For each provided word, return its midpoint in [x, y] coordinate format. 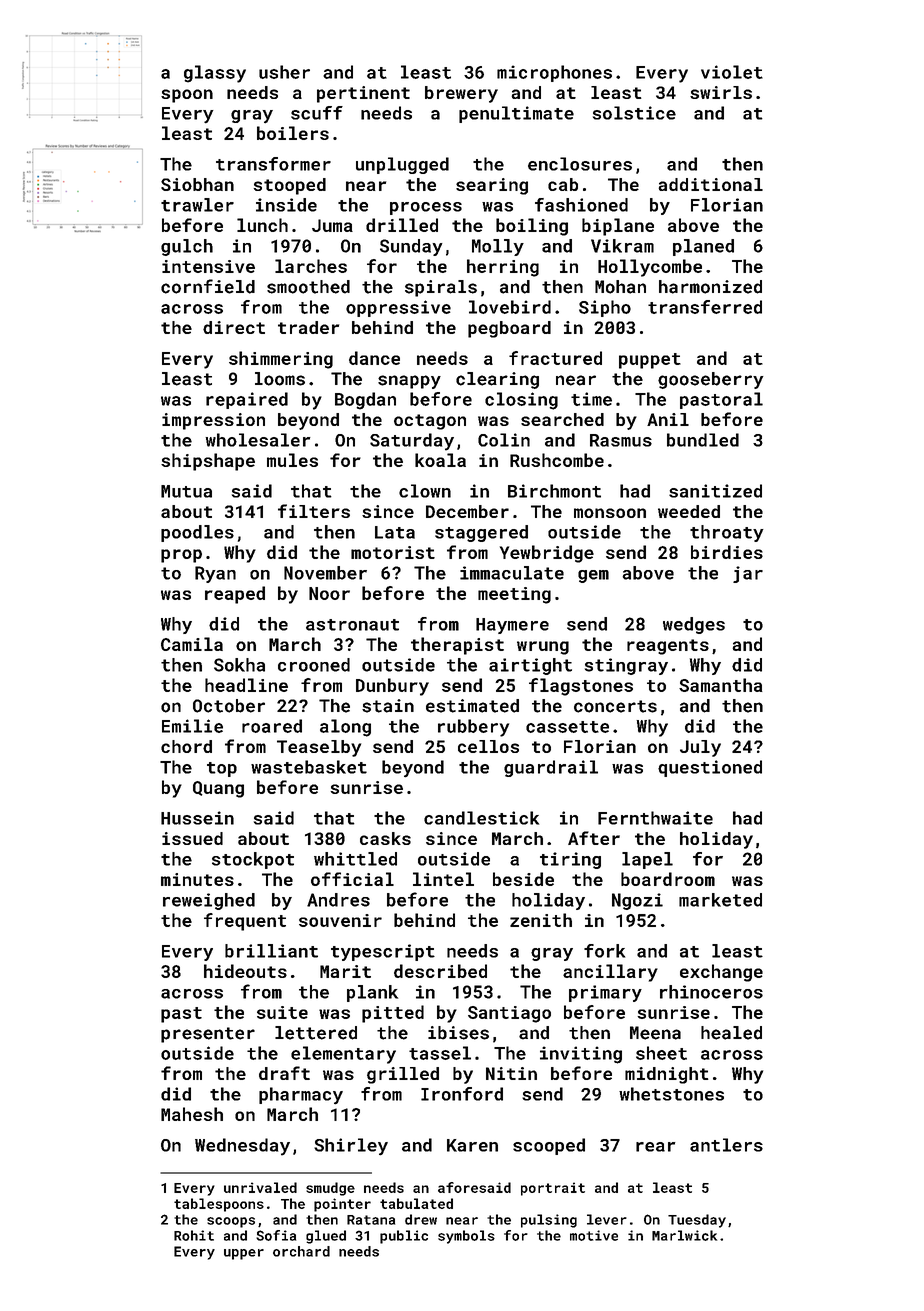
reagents [668, 647]
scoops [231, 1222]
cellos [488, 746]
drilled [402, 225]
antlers [726, 1145]
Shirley [351, 1147]
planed [703, 247]
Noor [329, 593]
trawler [197, 205]
